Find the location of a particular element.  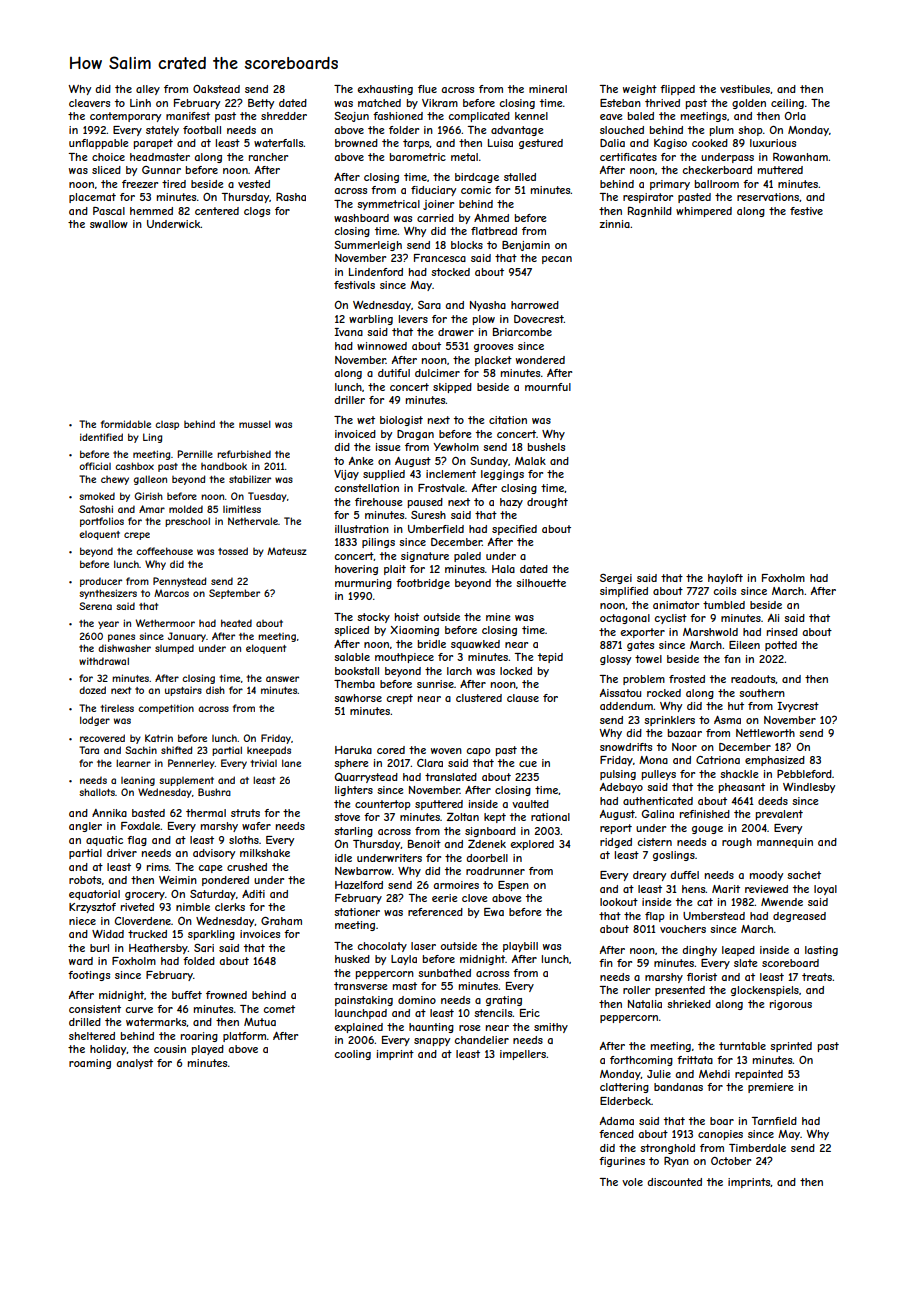

analyst is located at coordinates (134, 1064).
